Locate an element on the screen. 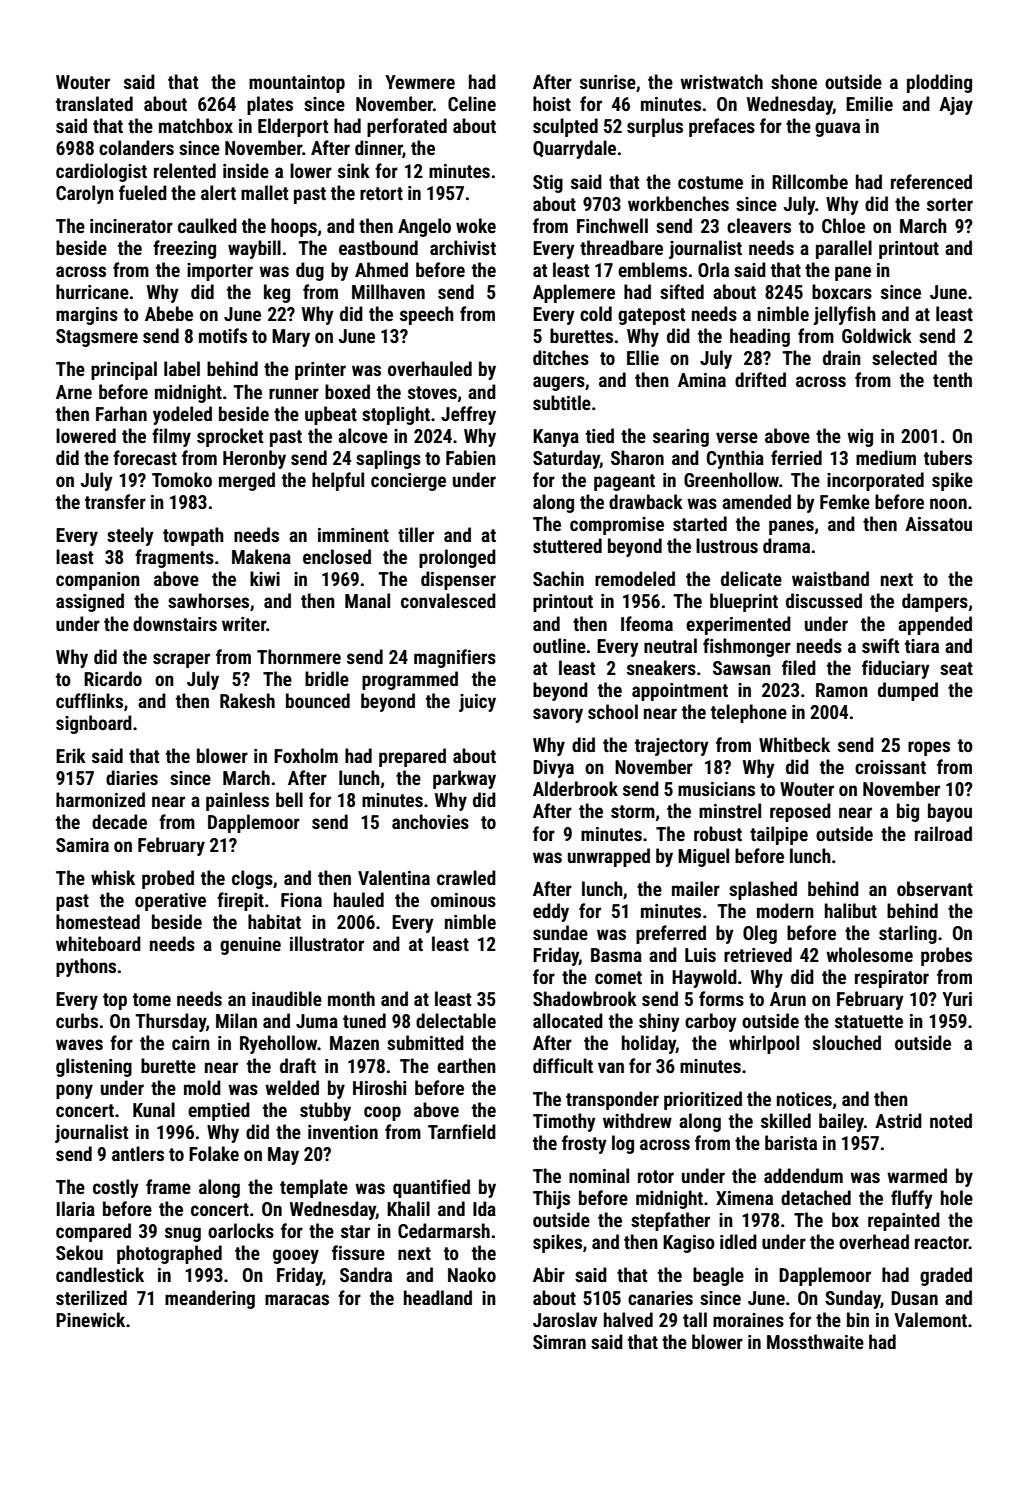 The image size is (1029, 1490). dug is located at coordinates (310, 271).
